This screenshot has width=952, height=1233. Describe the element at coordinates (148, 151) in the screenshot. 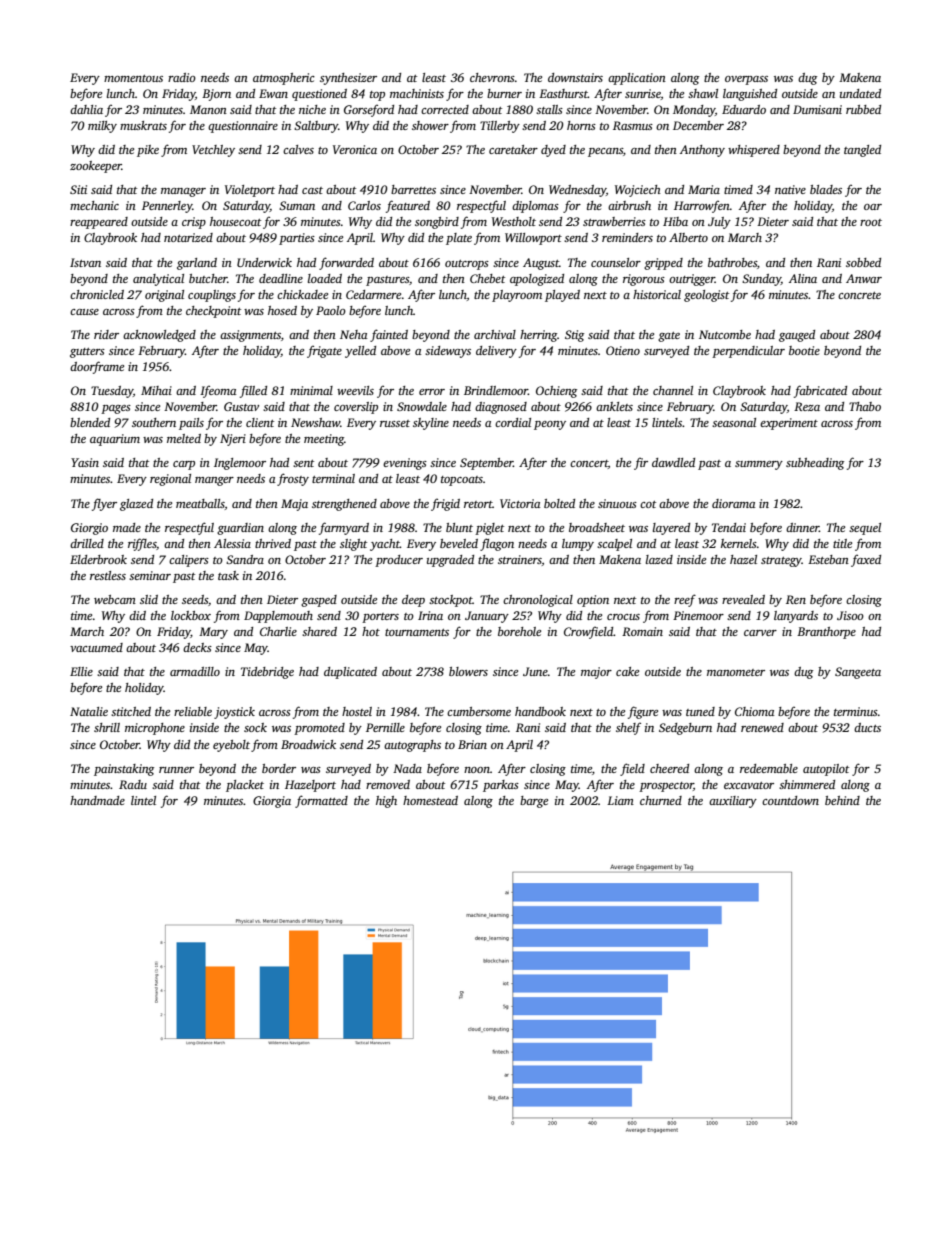

I see `pike` at that location.
